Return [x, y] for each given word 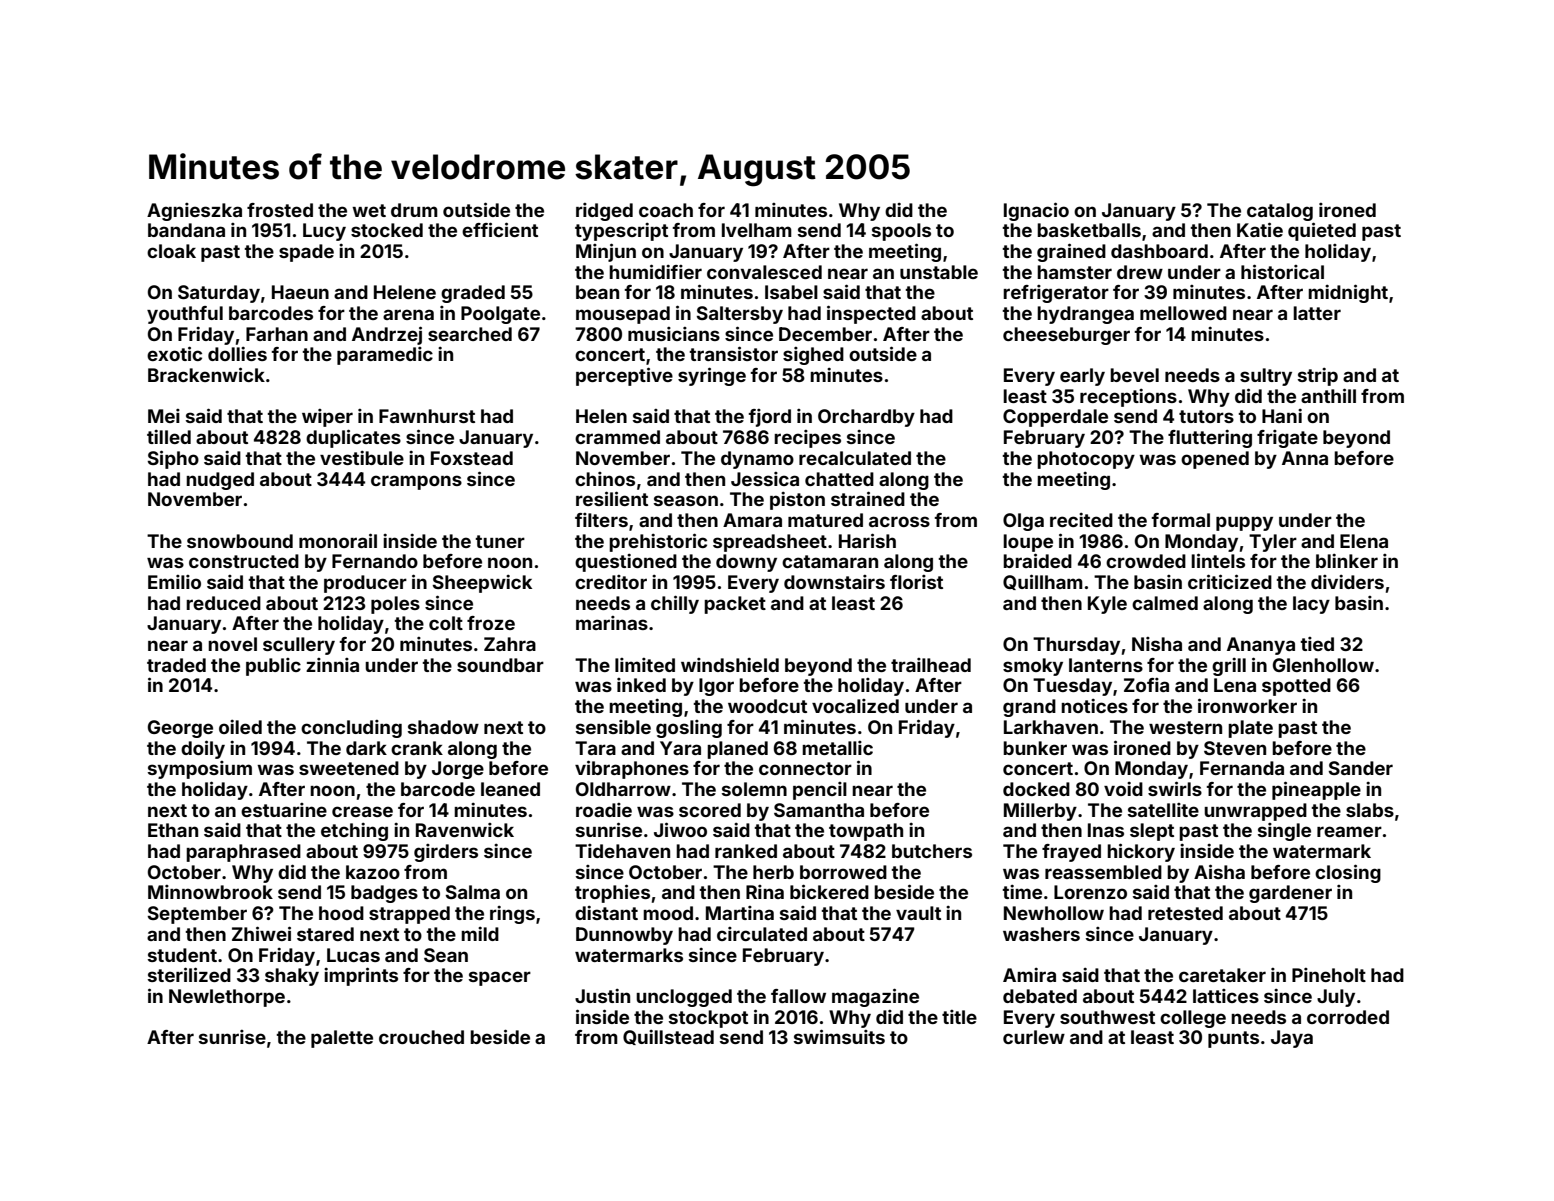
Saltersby [740, 315]
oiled [240, 727]
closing [1348, 873]
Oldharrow [623, 789]
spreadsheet [770, 543]
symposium [200, 770]
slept [1152, 832]
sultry [1266, 377]
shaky [292, 977]
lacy [1311, 605]
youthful [185, 315]
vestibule [362, 458]
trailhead [931, 665]
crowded [1146, 561]
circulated [762, 934]
